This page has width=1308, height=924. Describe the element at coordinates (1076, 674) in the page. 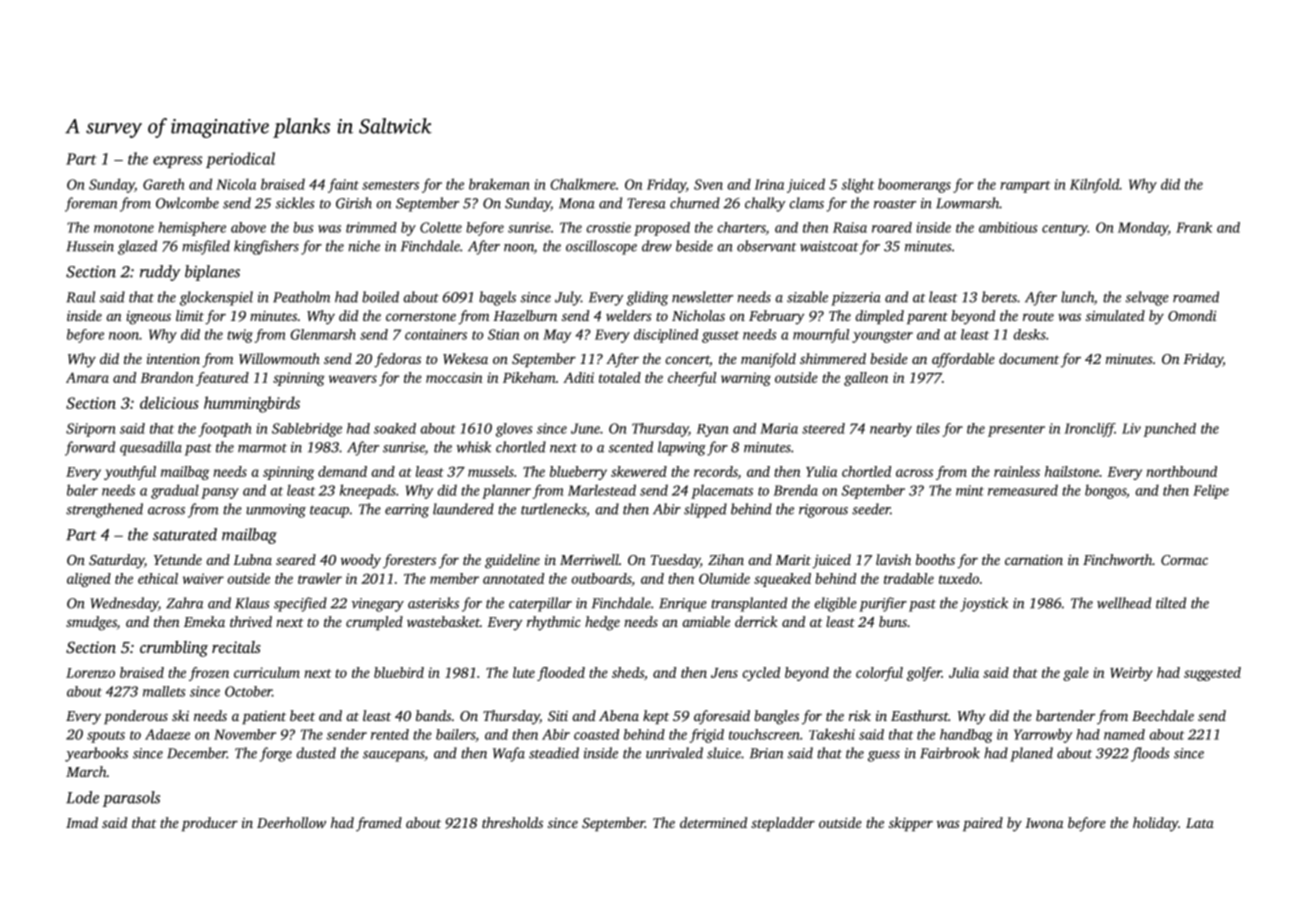

I see `gale` at that location.
